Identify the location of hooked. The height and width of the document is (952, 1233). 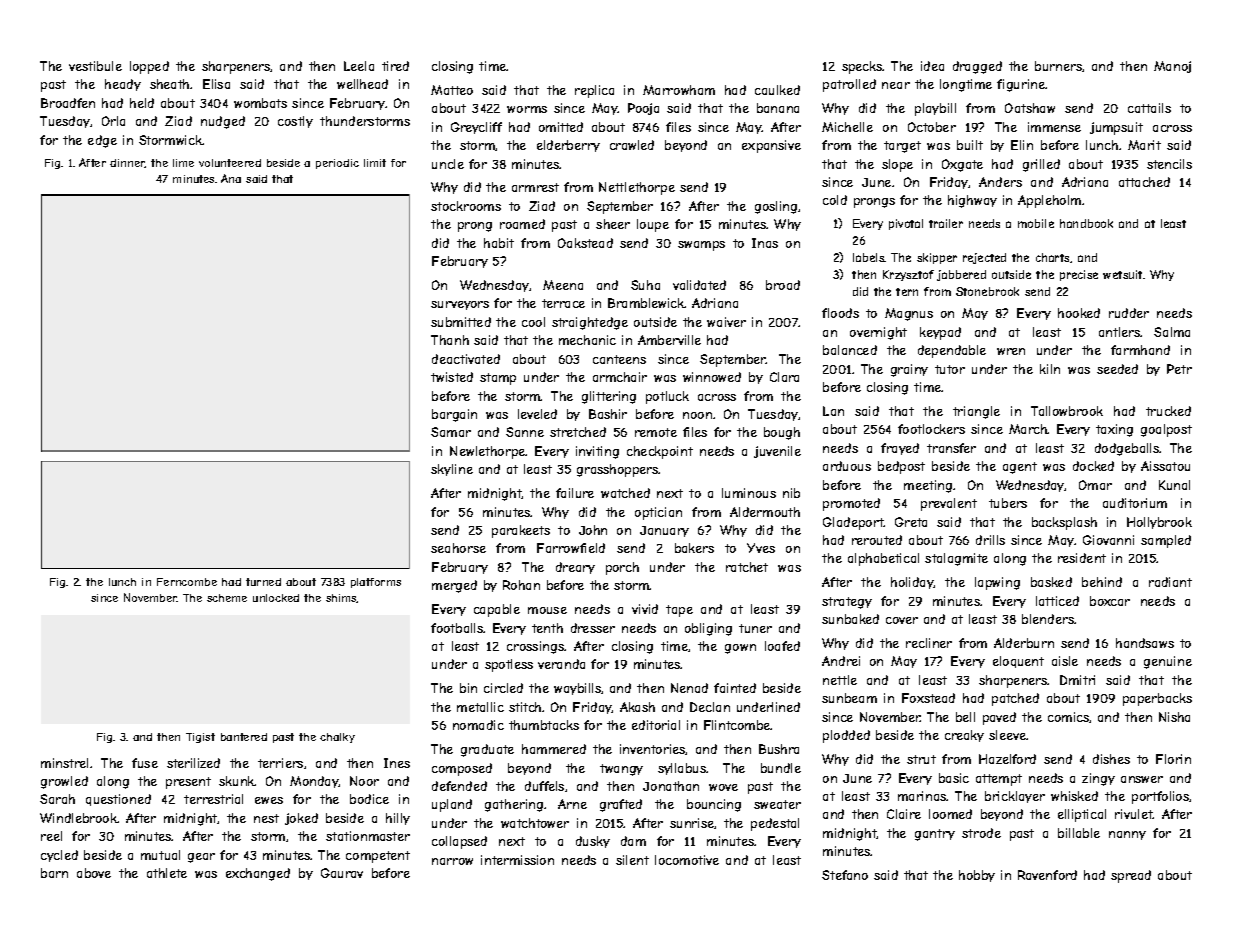
(1079, 313).
